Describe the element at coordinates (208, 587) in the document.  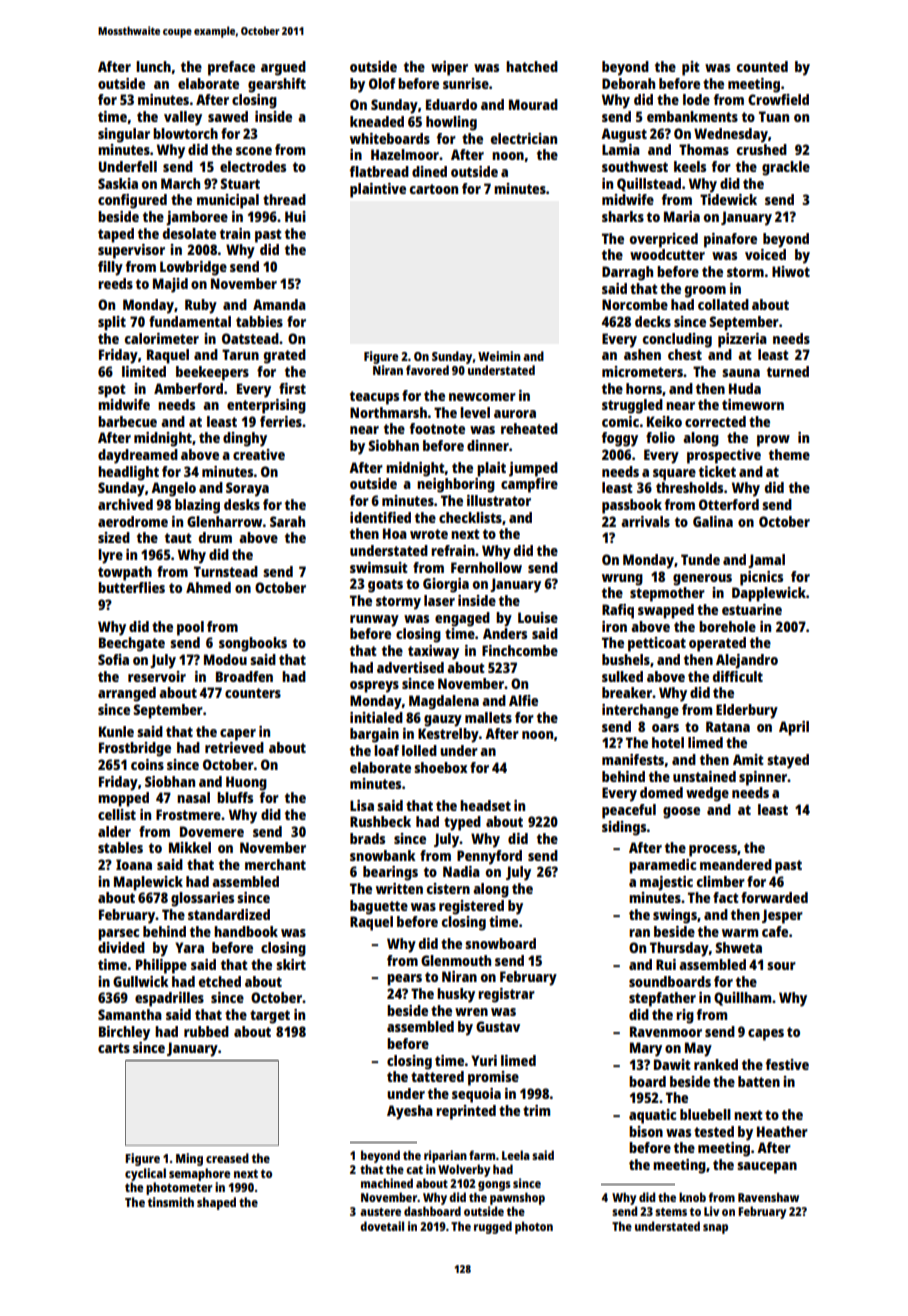
I see `Ahmed` at that location.
